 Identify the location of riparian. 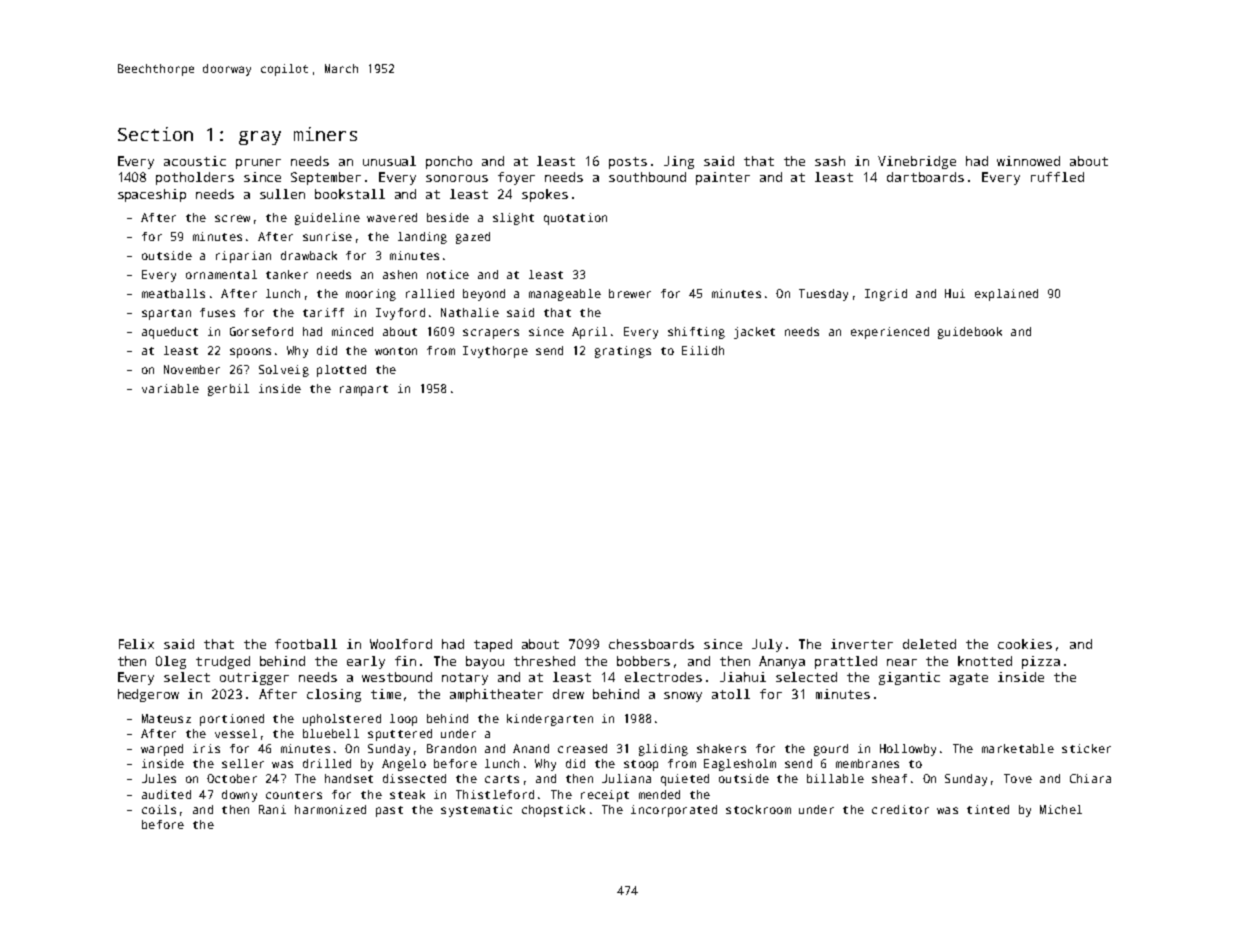
(243, 257).
